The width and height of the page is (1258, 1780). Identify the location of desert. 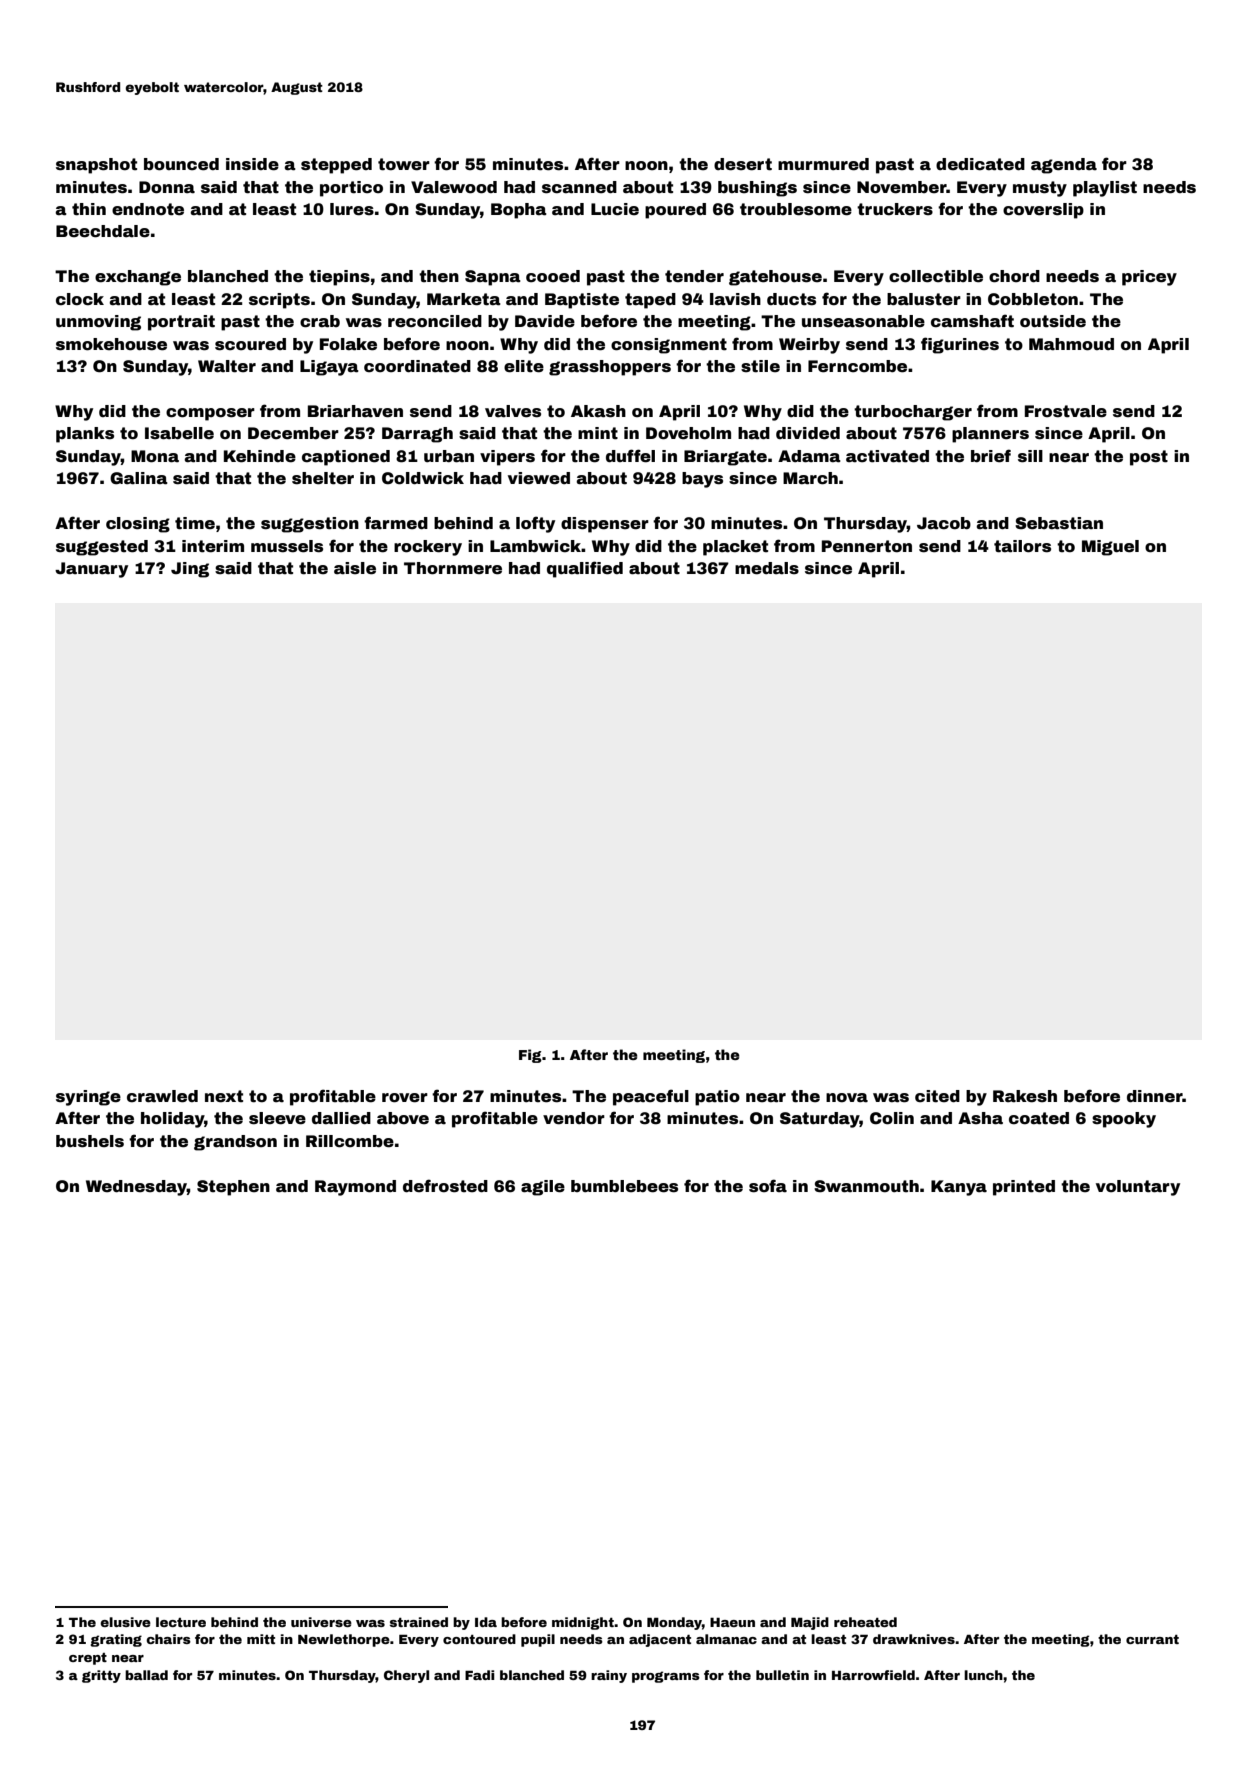
(743, 164).
